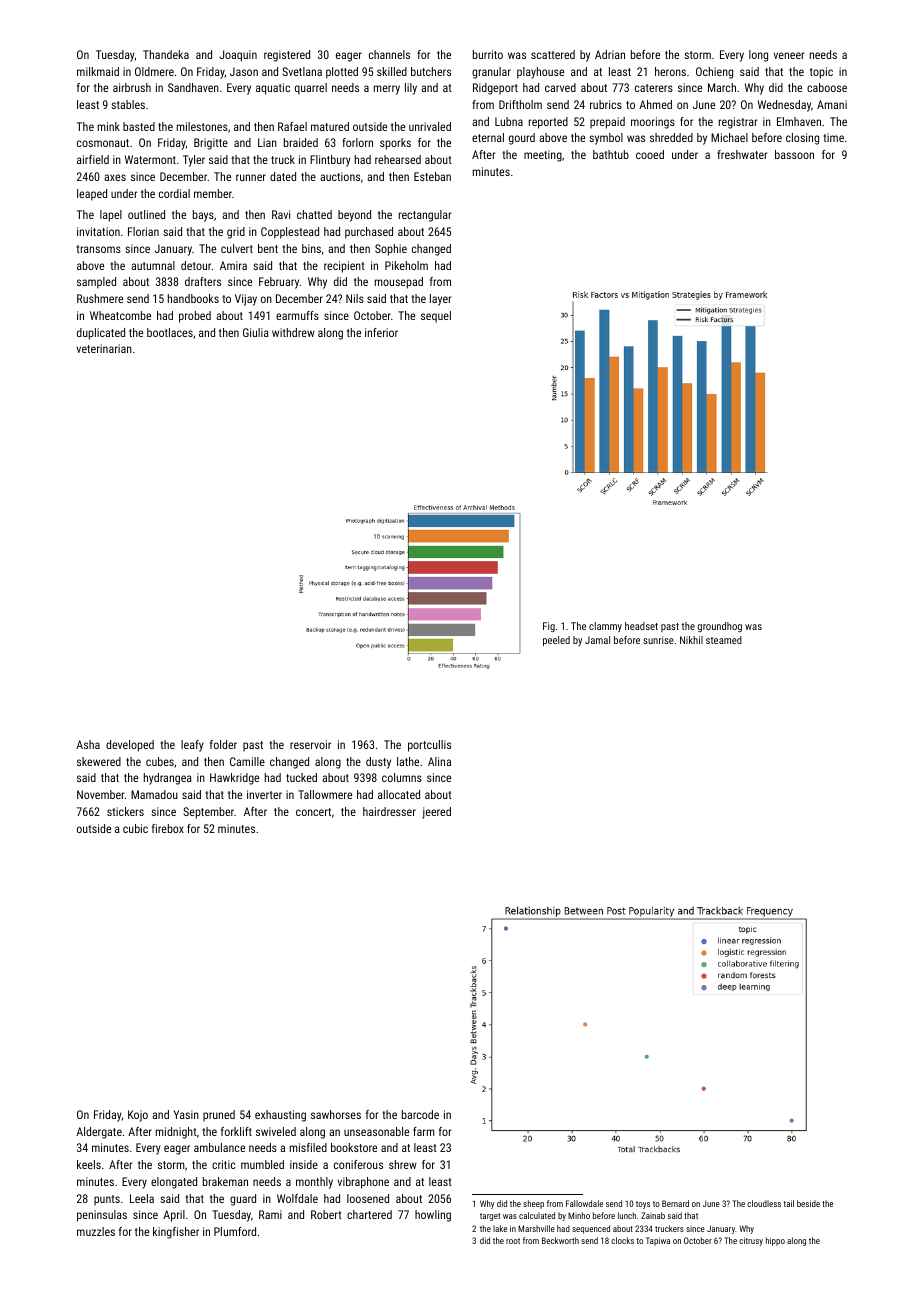 The width and height of the screenshot is (924, 1308). I want to click on barcode, so click(420, 1114).
